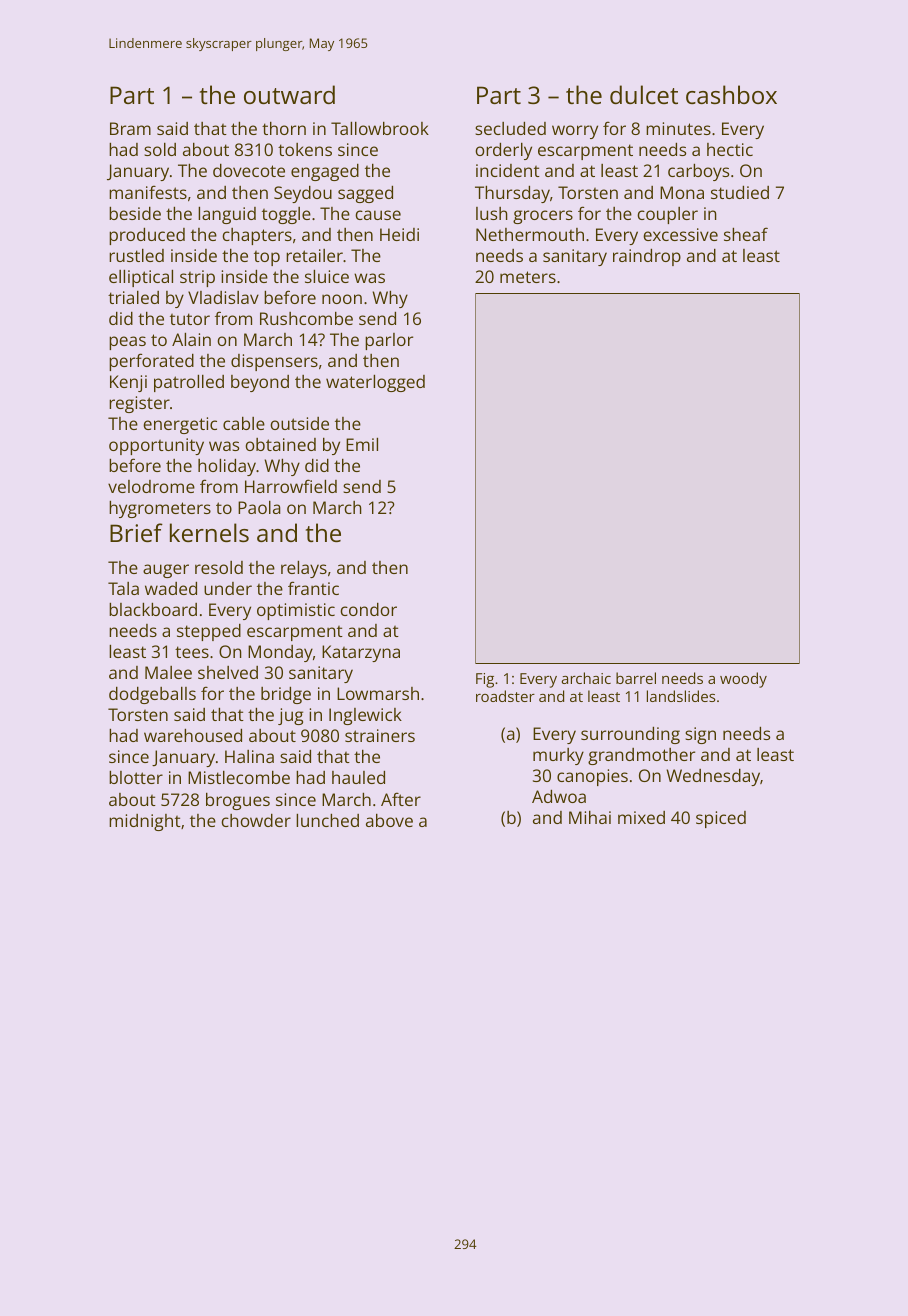  What do you see at coordinates (362, 444) in the image?
I see `Emil` at bounding box center [362, 444].
